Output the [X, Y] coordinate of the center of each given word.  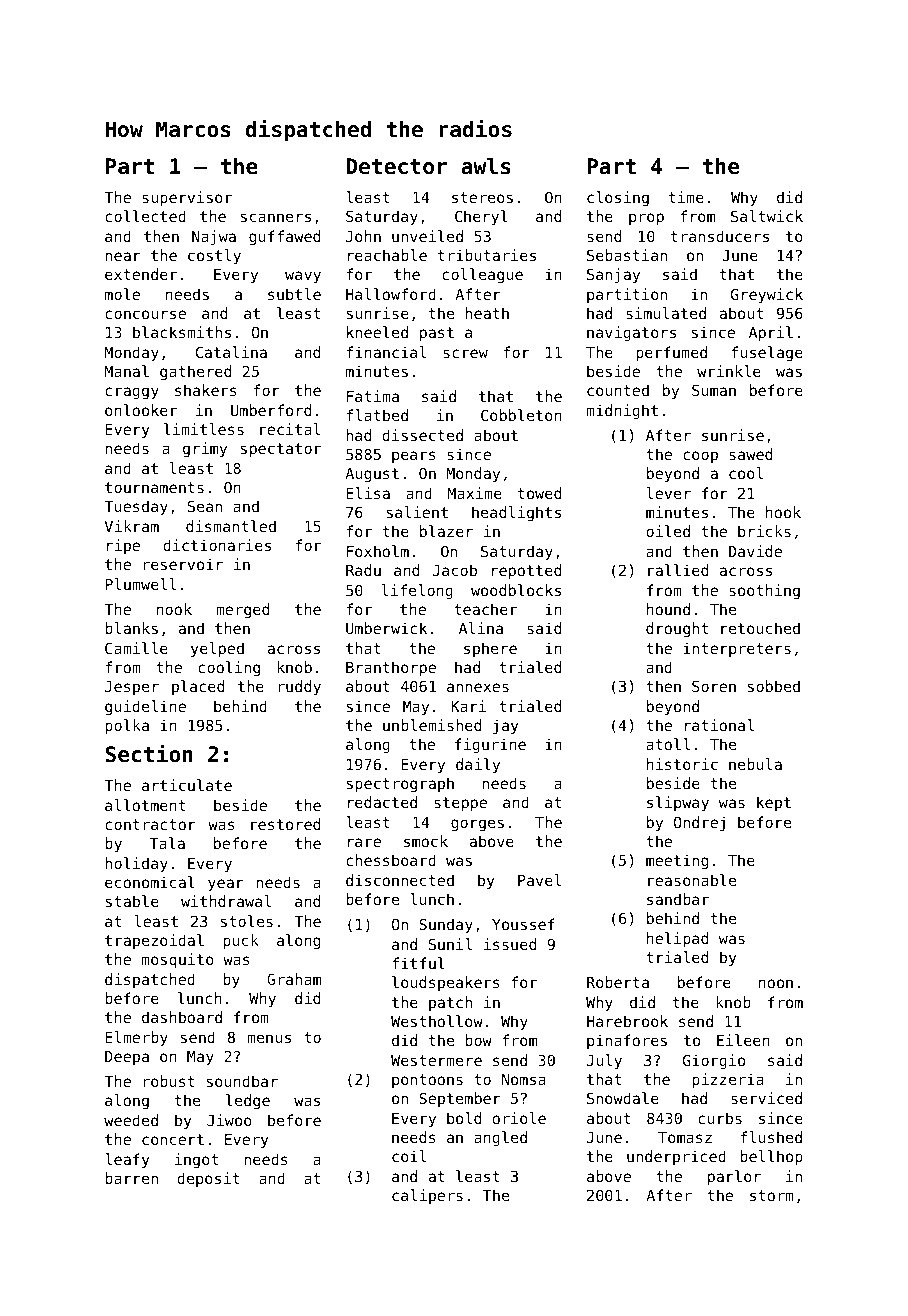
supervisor [187, 198]
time [686, 197]
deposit [208, 1179]
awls [486, 166]
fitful [418, 963]
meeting [677, 861]
